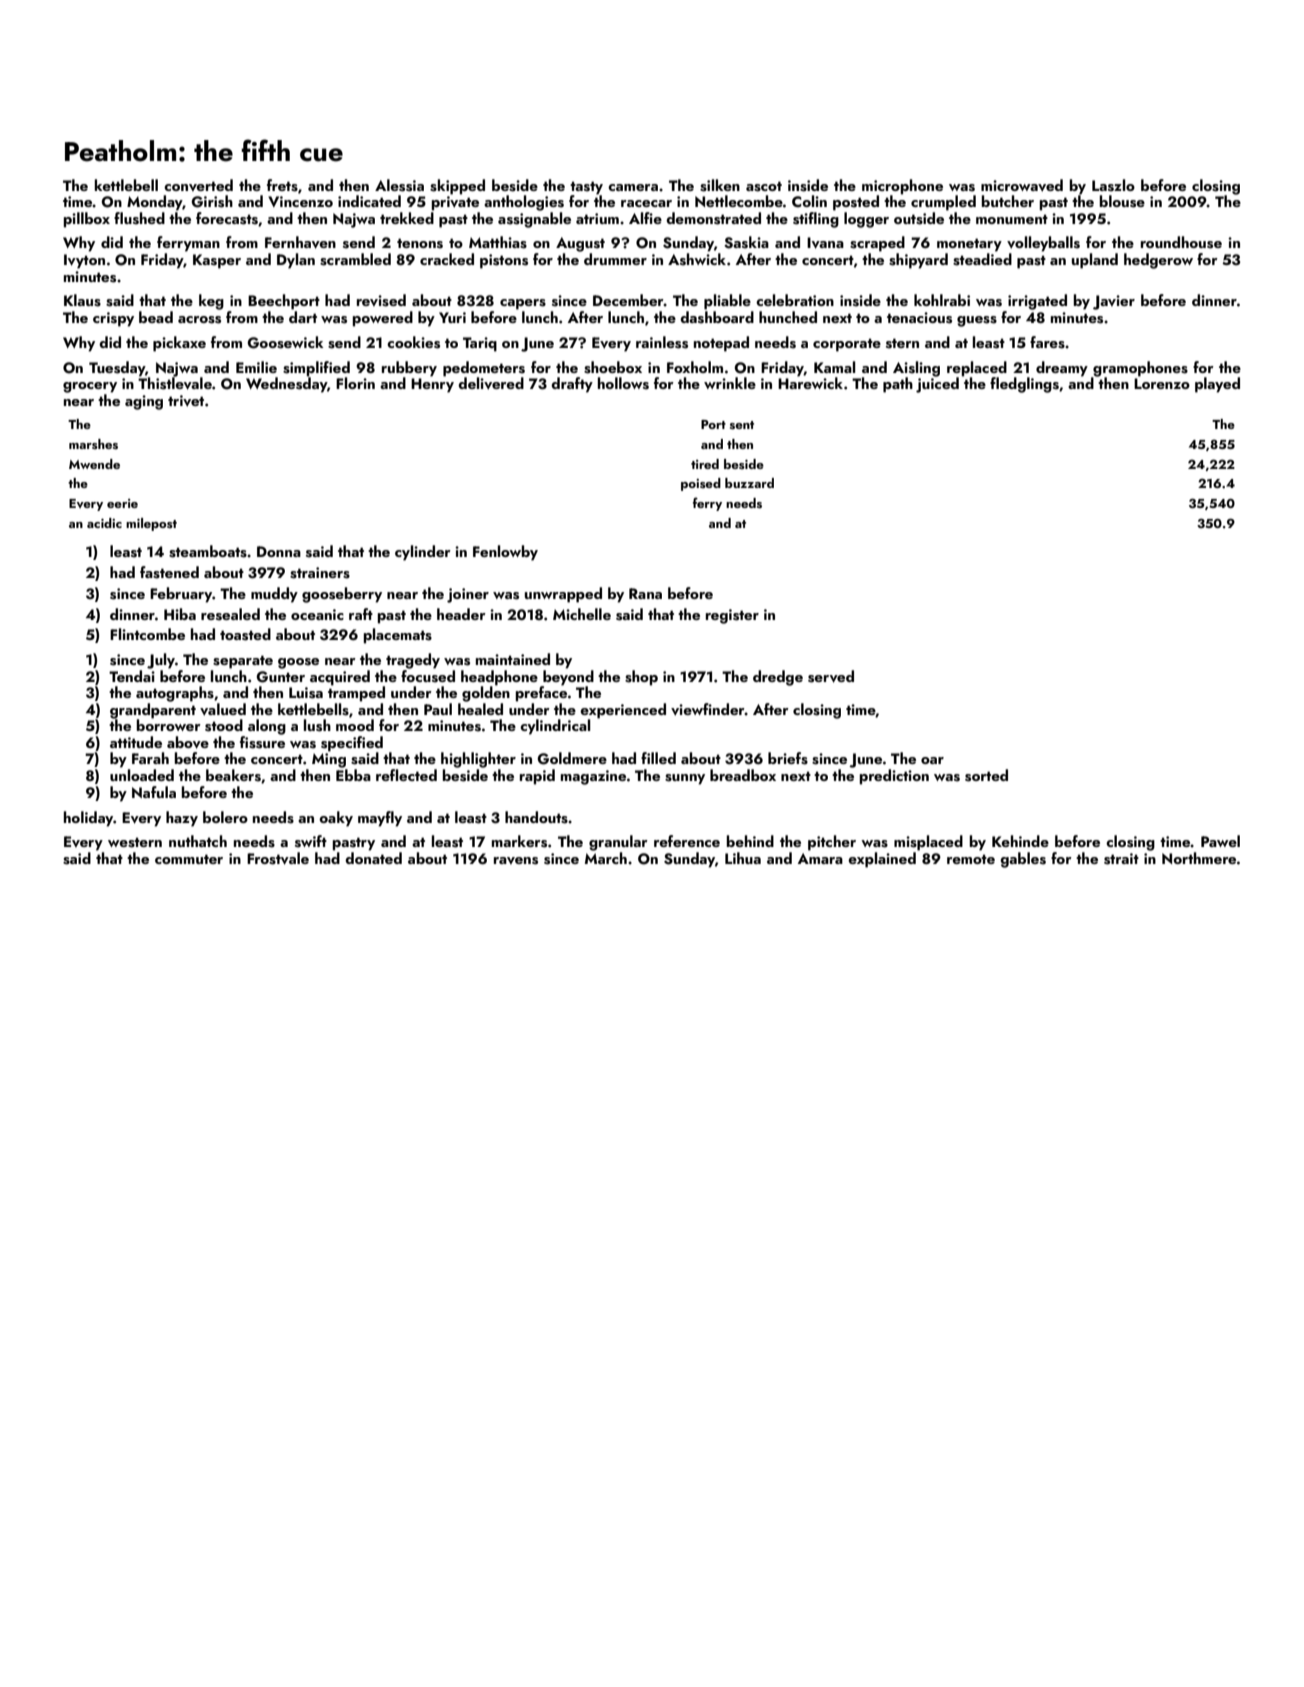 Image resolution: width=1304 pixels, height=1687 pixels. I want to click on Vincenzo, so click(300, 201).
